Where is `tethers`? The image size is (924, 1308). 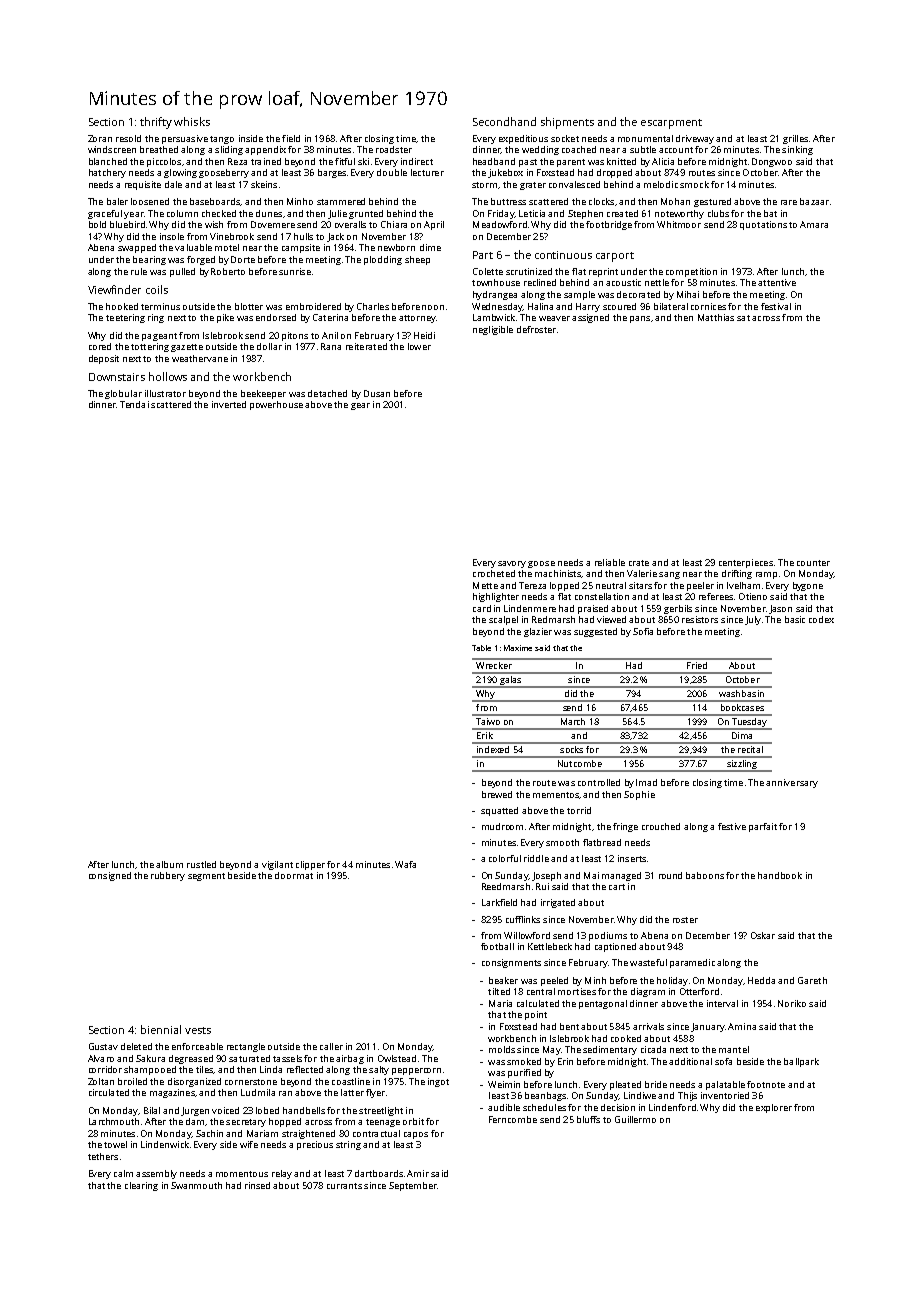
tethers is located at coordinates (103, 1156).
